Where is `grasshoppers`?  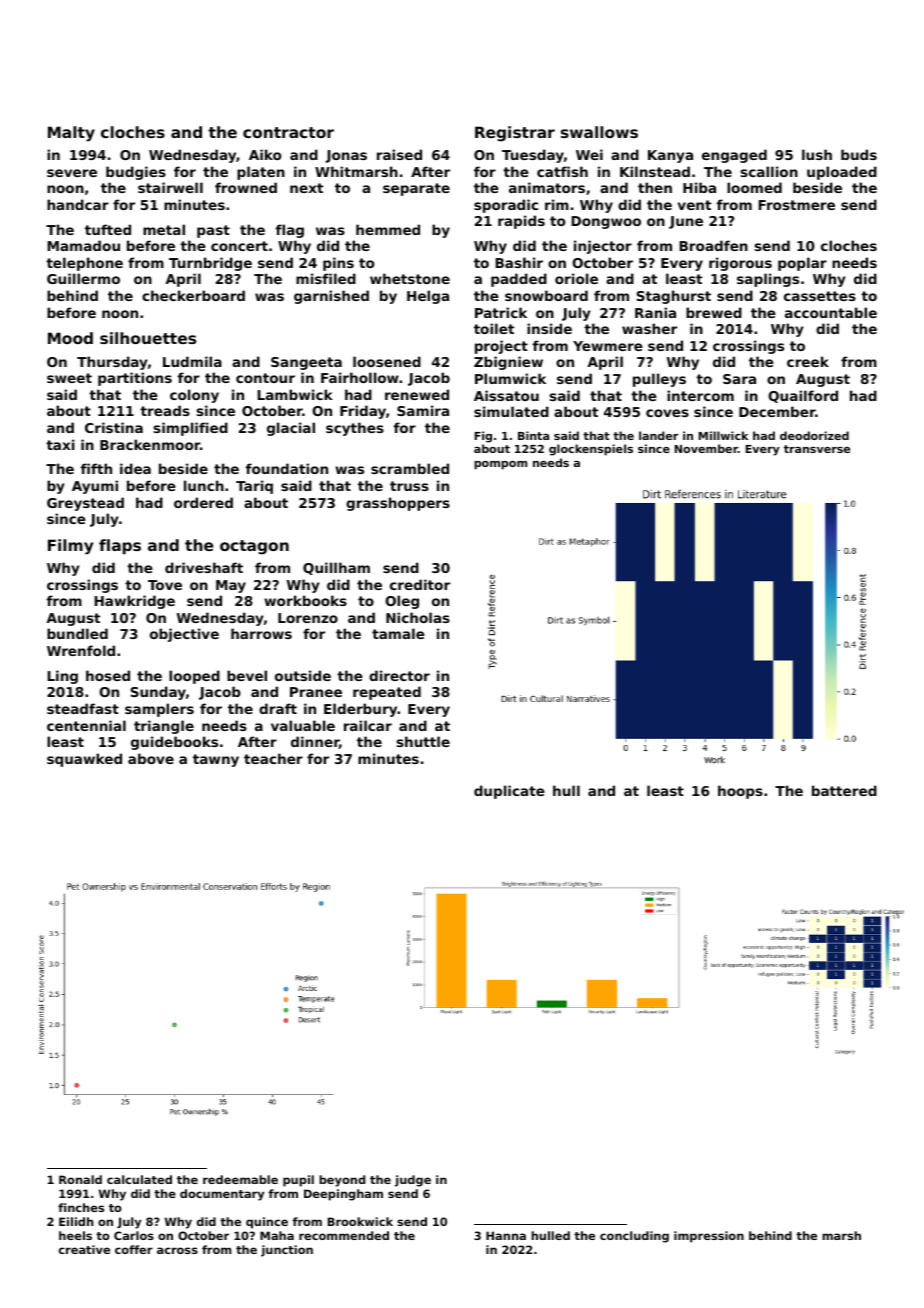
grasshoppers is located at coordinates (398, 504).
